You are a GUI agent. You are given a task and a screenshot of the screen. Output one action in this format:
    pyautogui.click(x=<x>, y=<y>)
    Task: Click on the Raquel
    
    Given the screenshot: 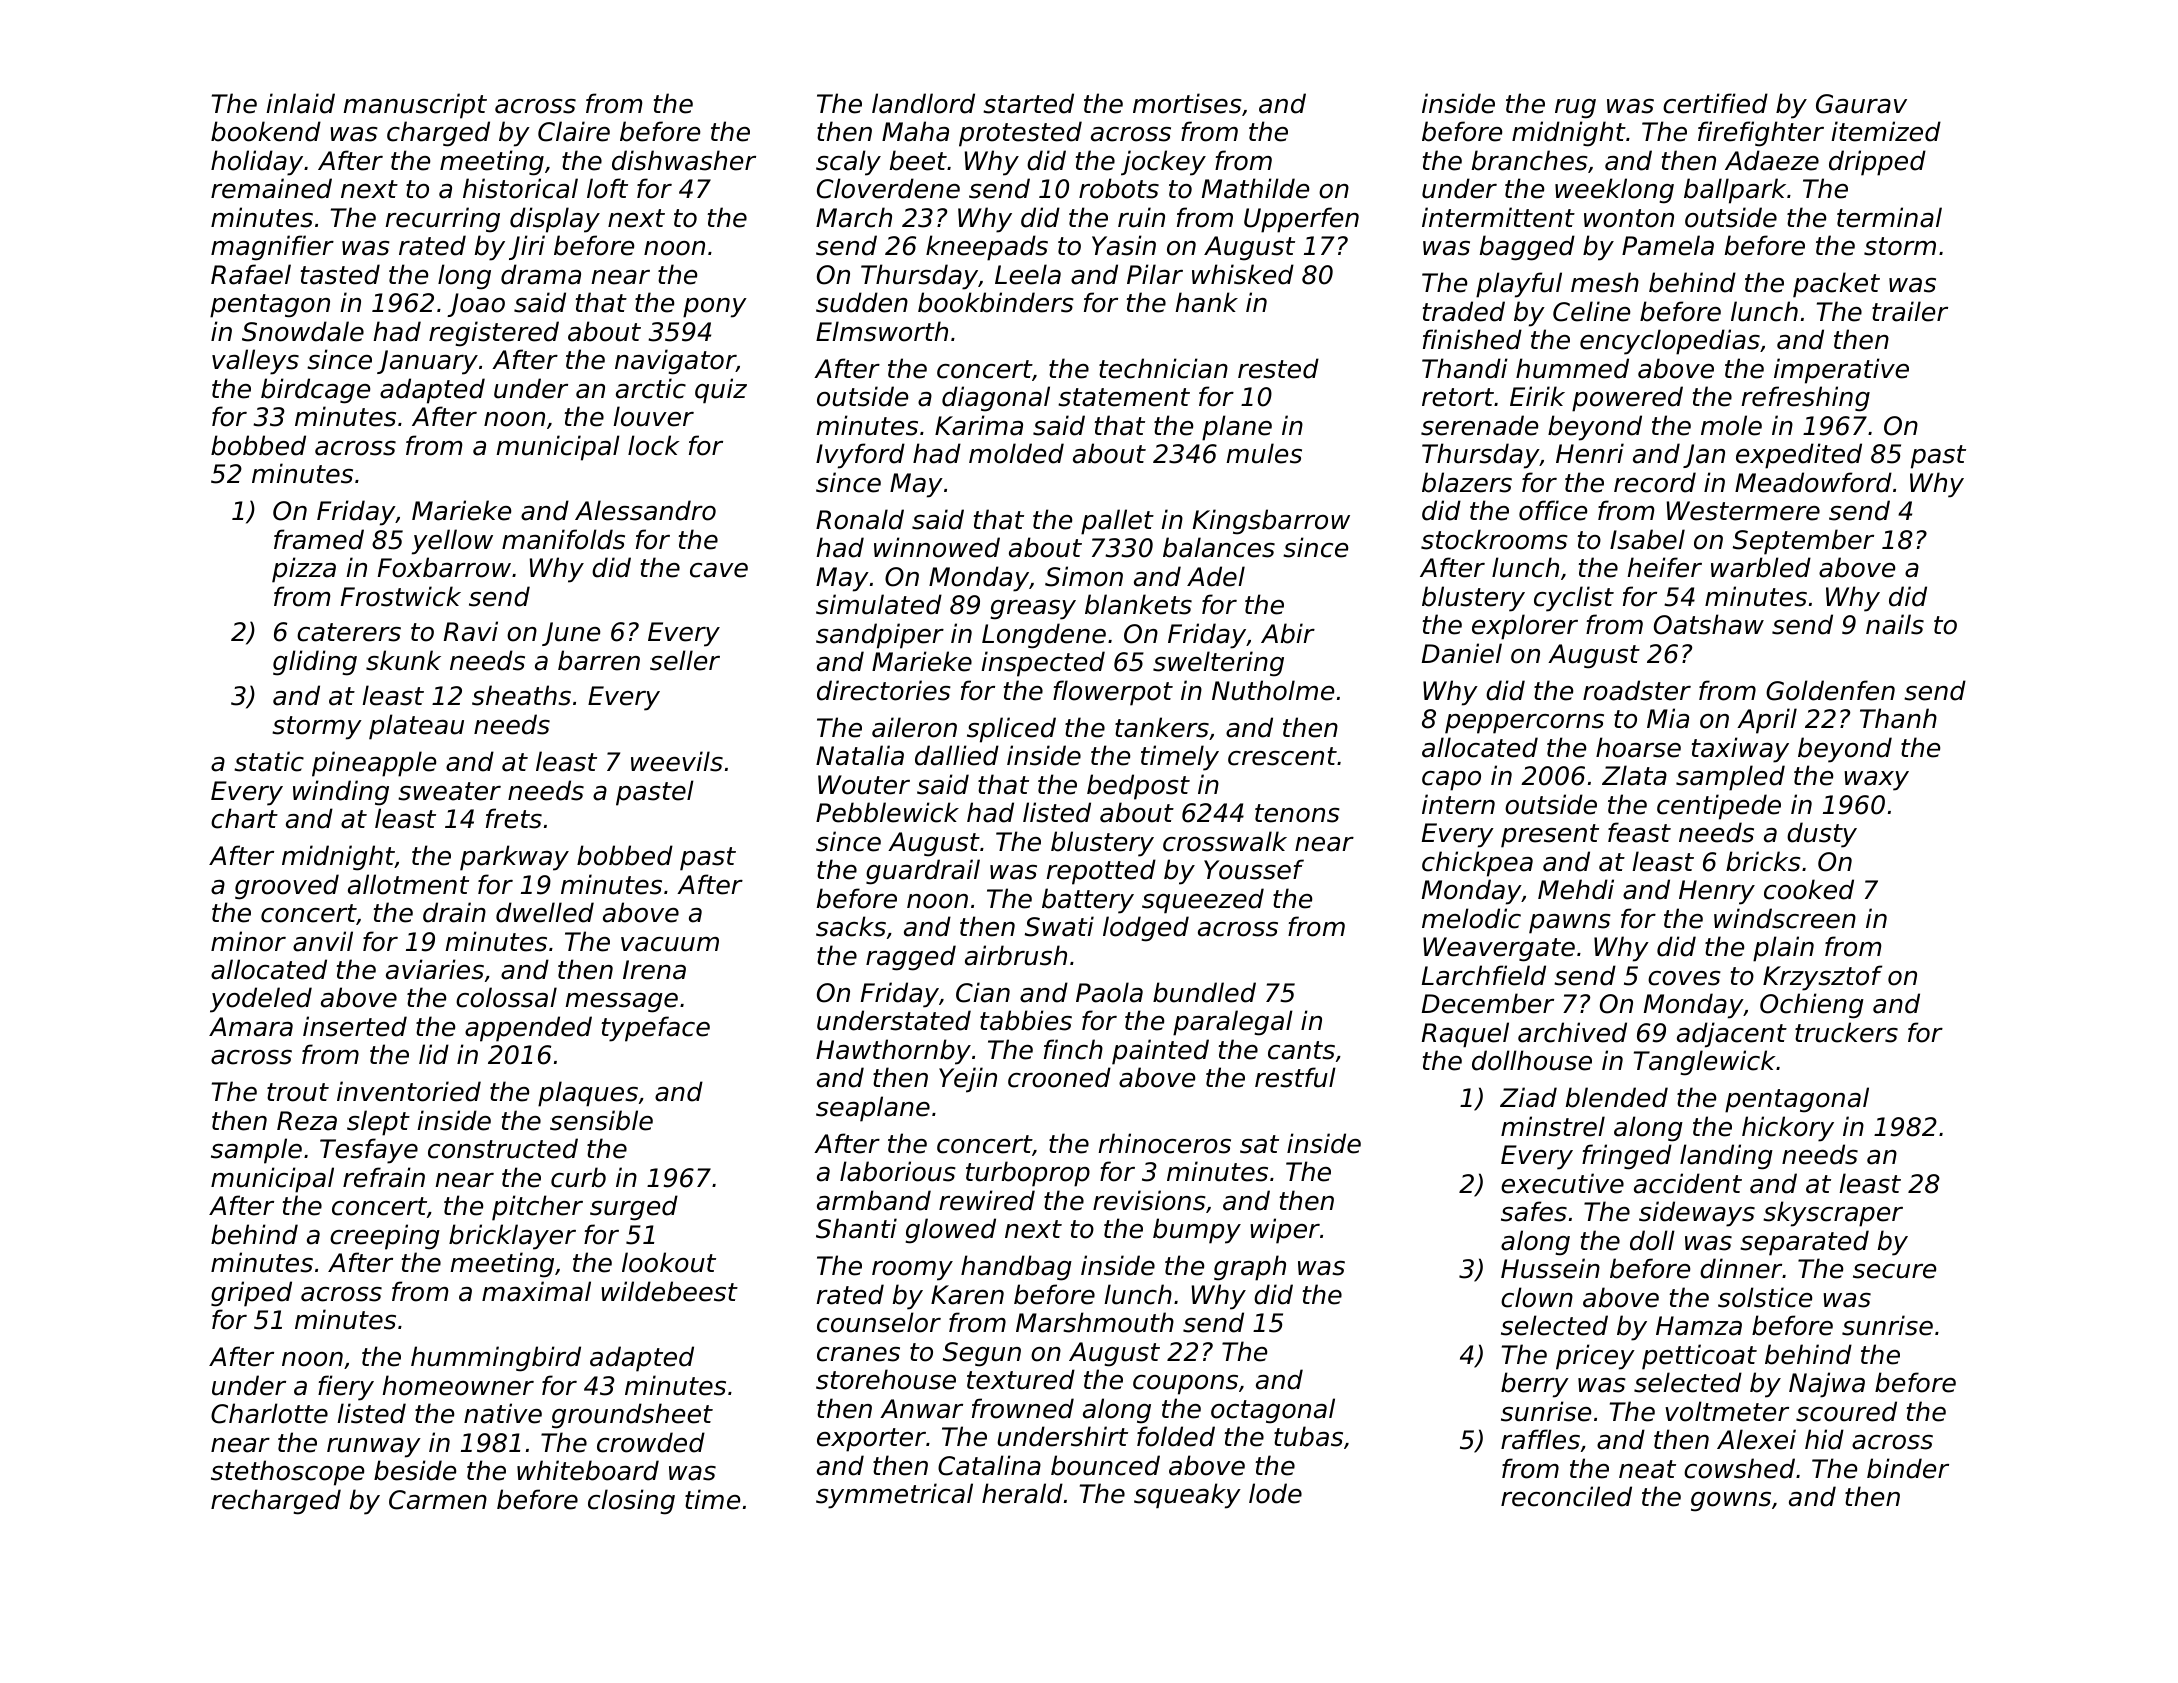 What is the action you would take?
    pyautogui.click(x=1465, y=1035)
